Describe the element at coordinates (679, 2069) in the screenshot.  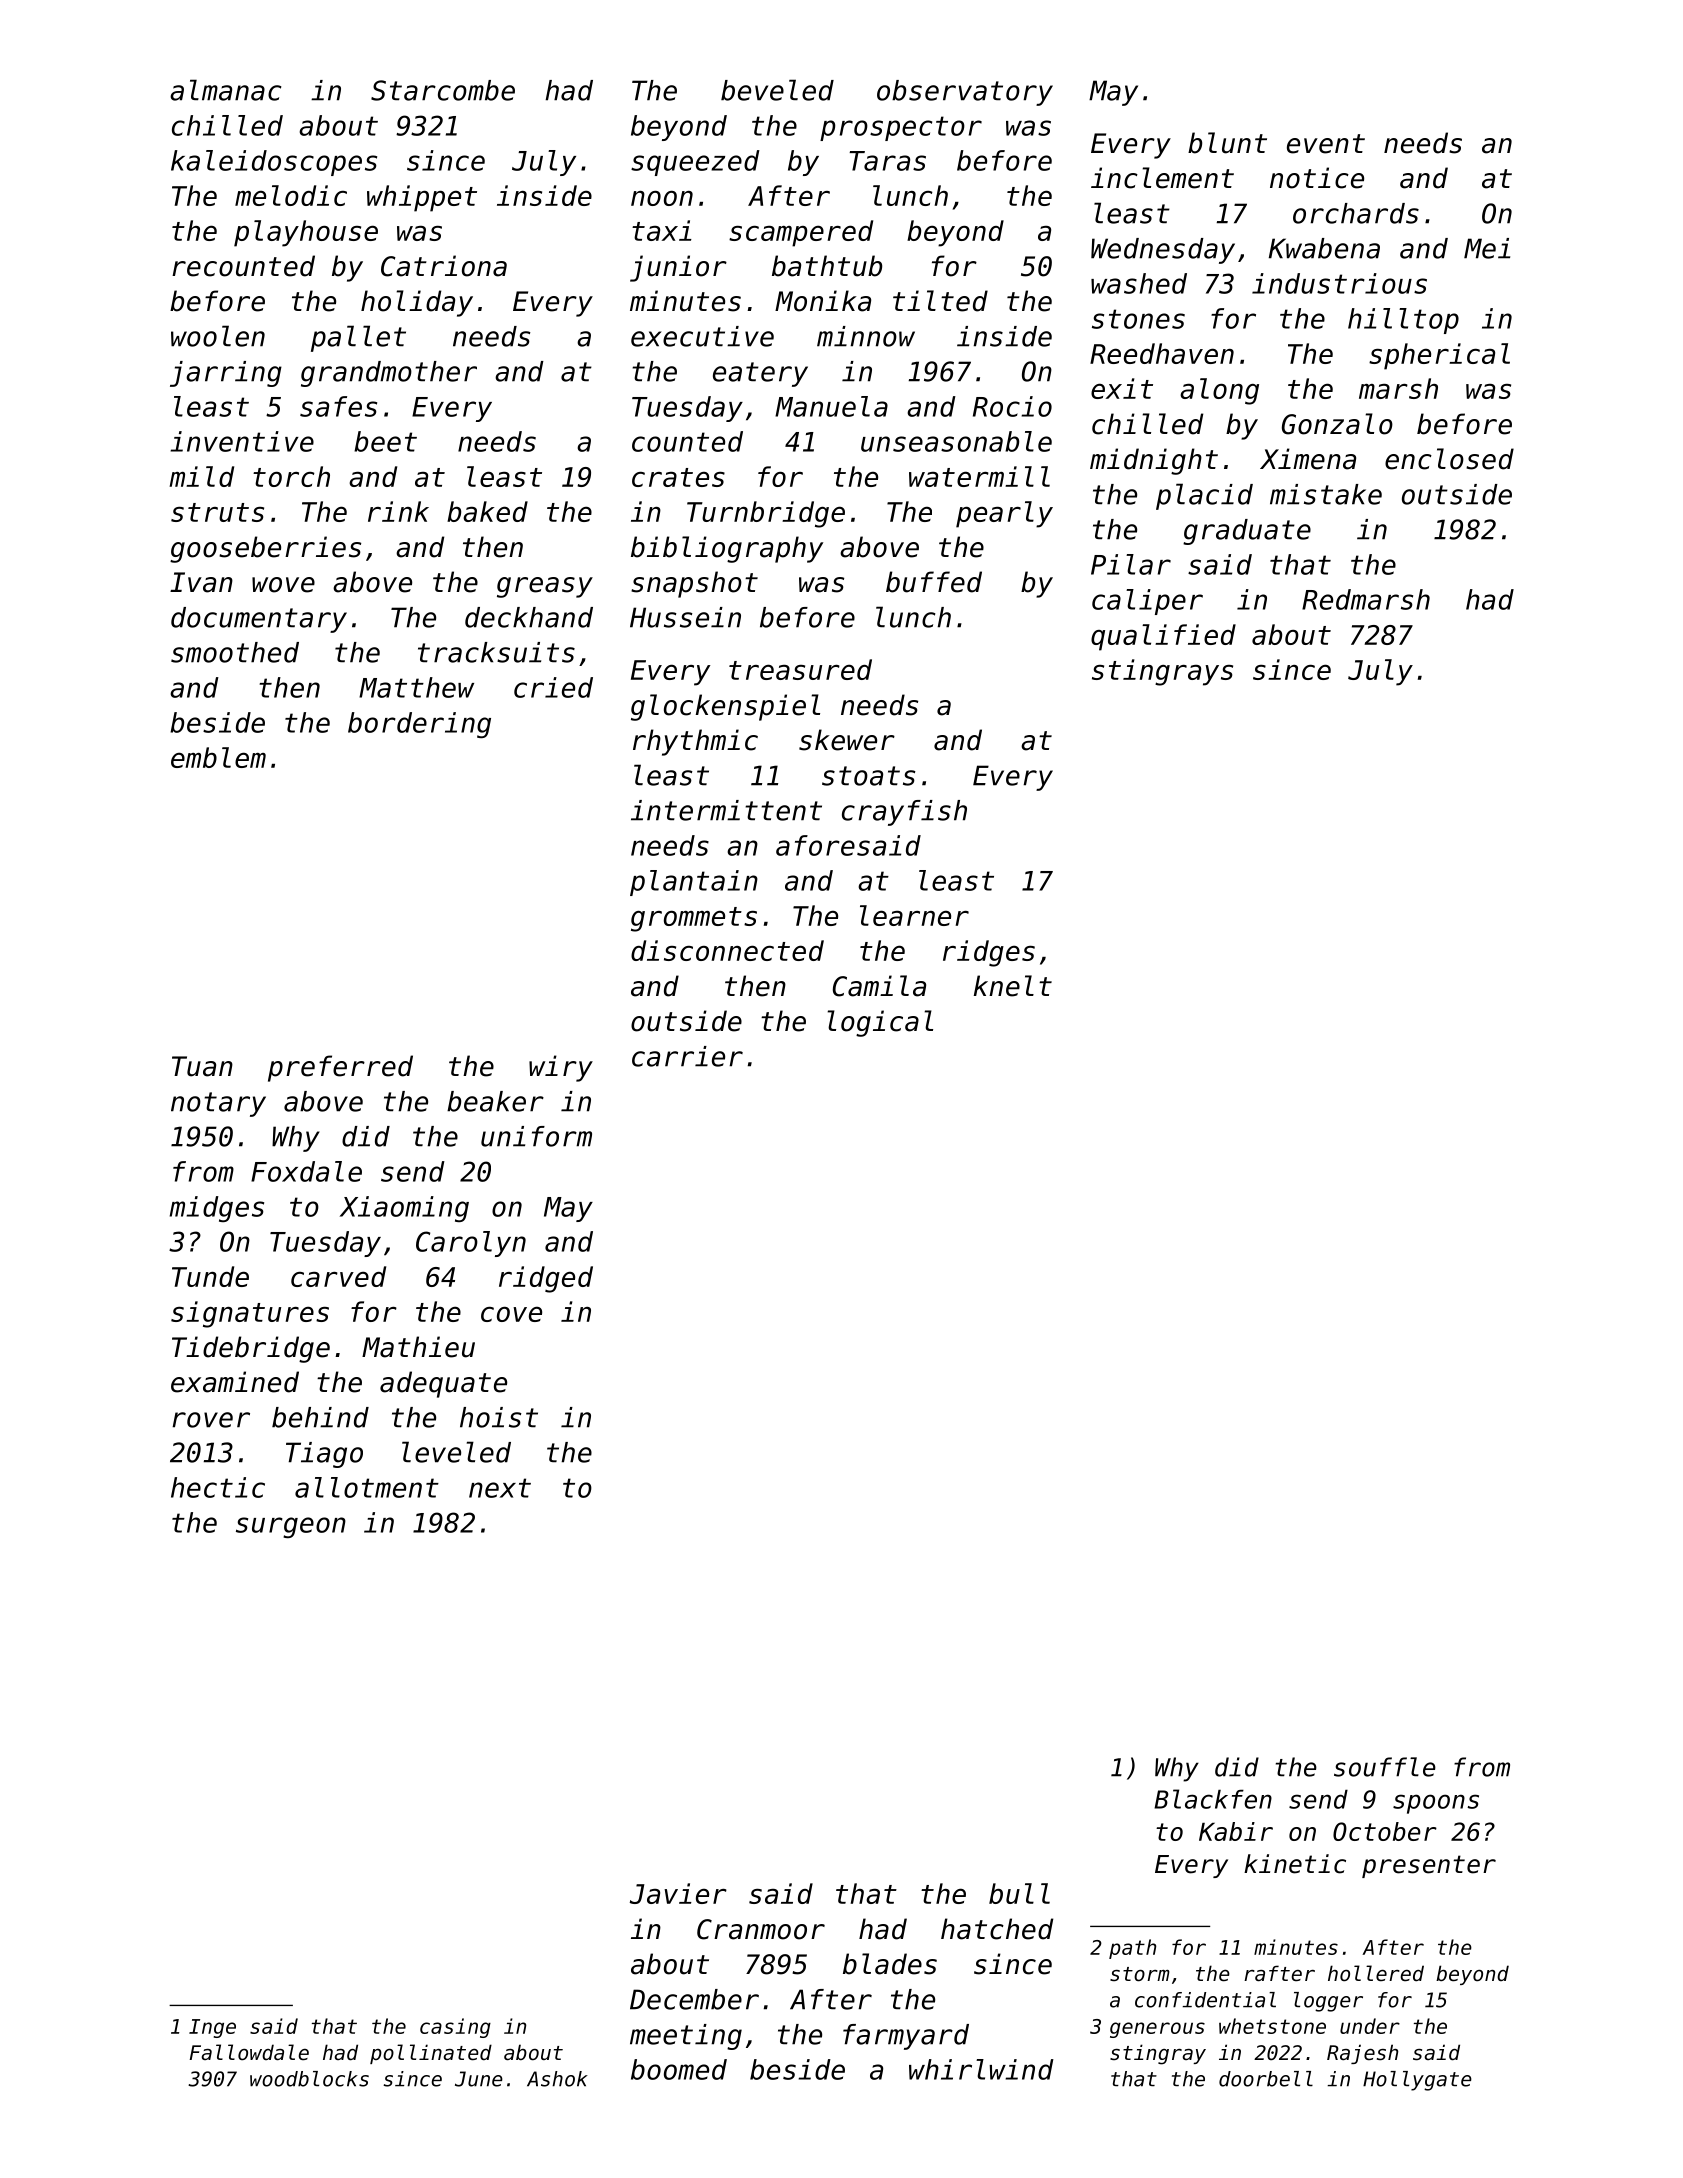
I see `boomed` at that location.
